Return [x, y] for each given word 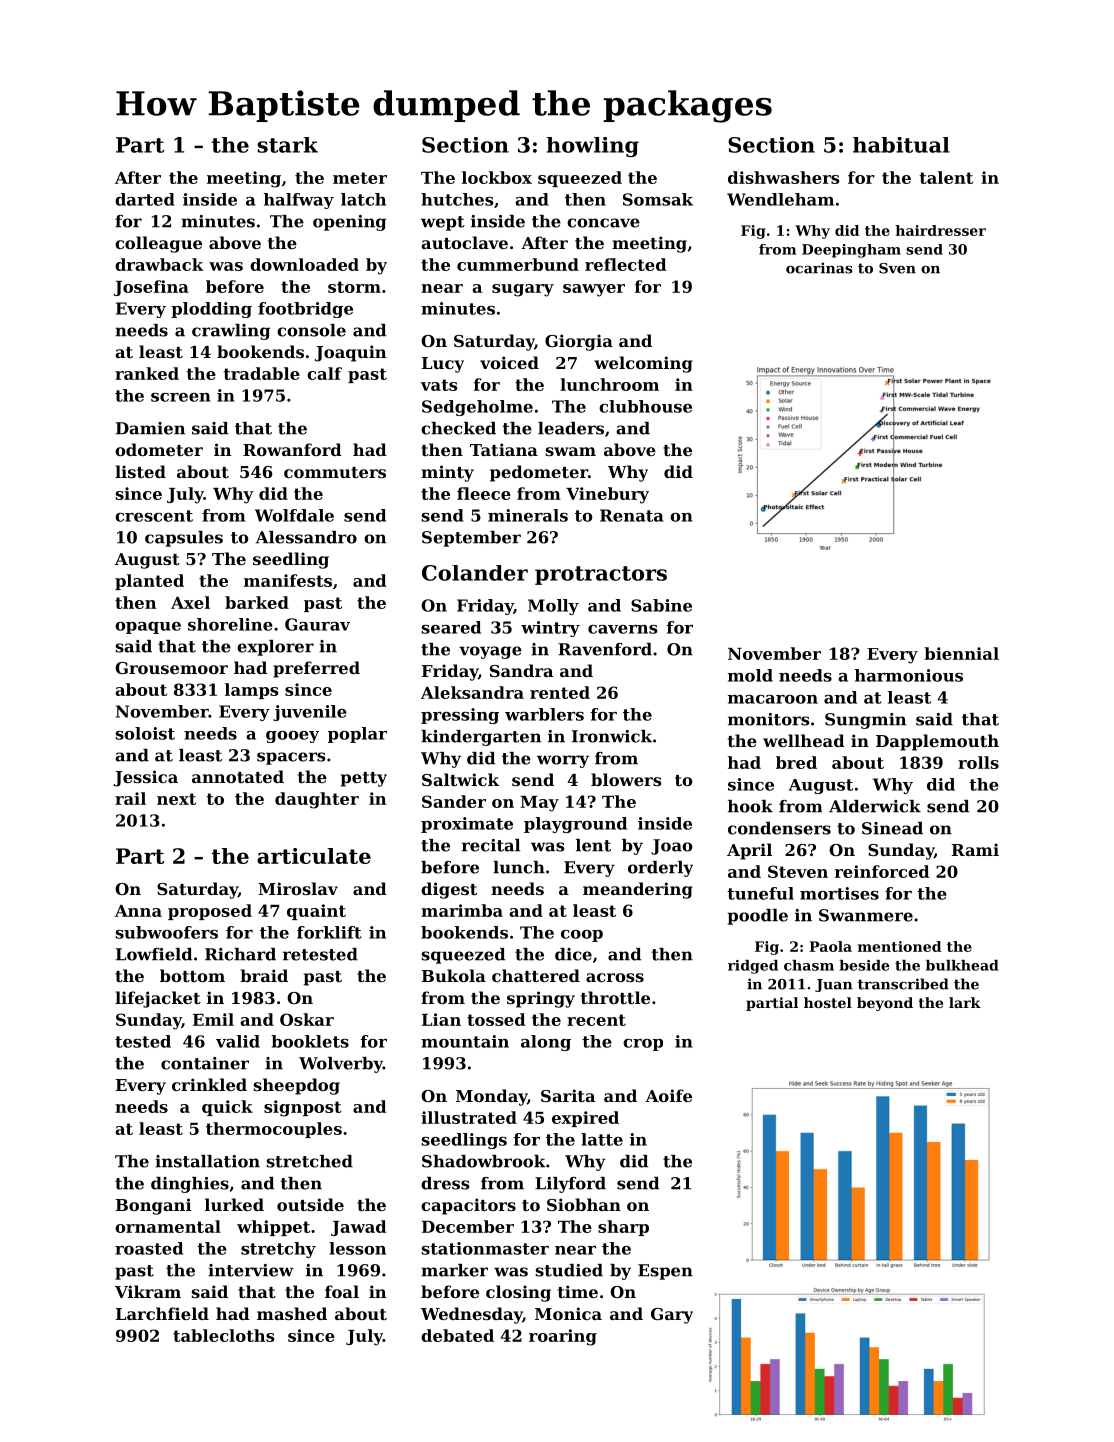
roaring [563, 1337]
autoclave [464, 242]
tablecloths [224, 1335]
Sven [897, 268]
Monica [568, 1313]
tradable [261, 373]
